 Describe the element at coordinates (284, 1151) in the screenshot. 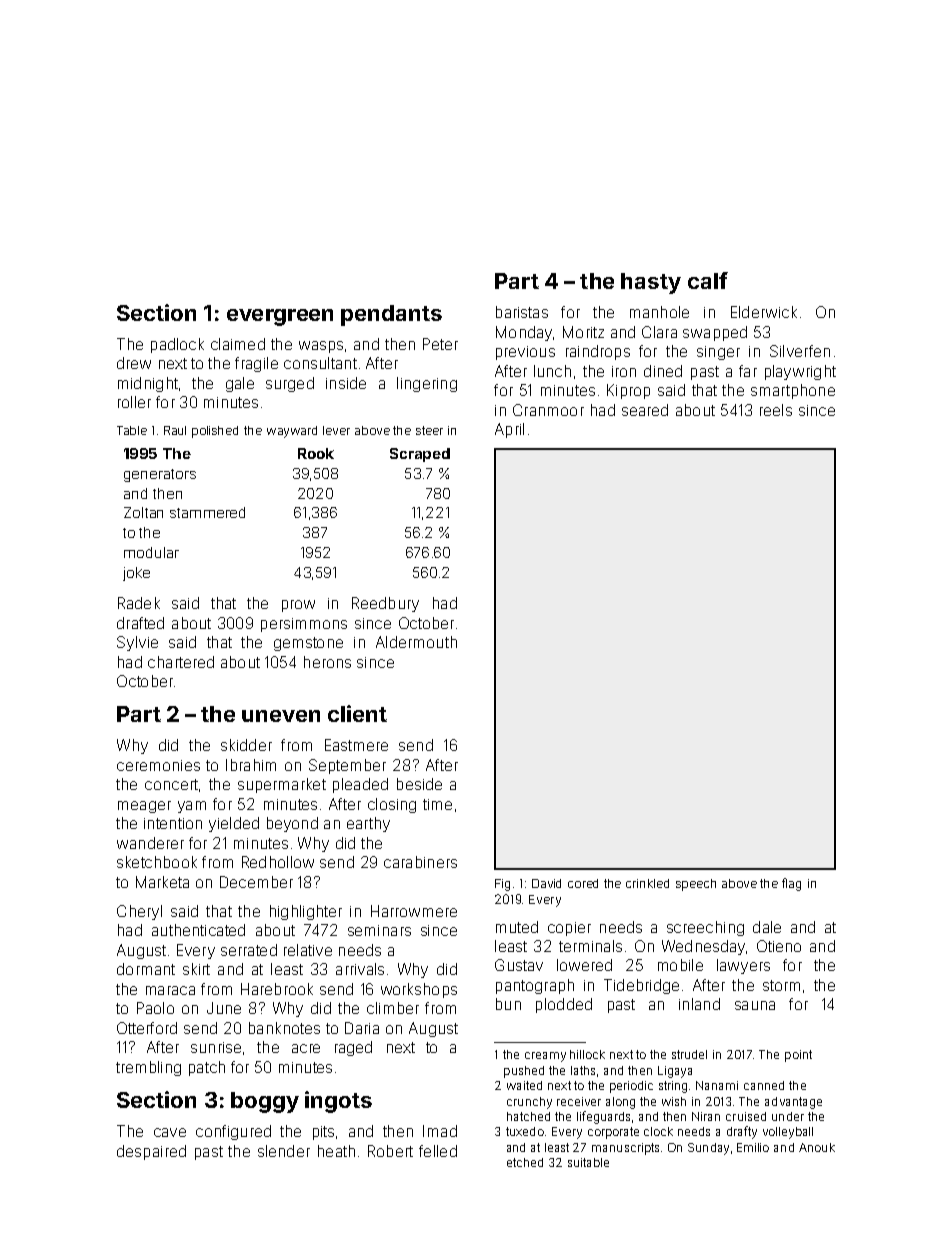

I see `slender` at that location.
